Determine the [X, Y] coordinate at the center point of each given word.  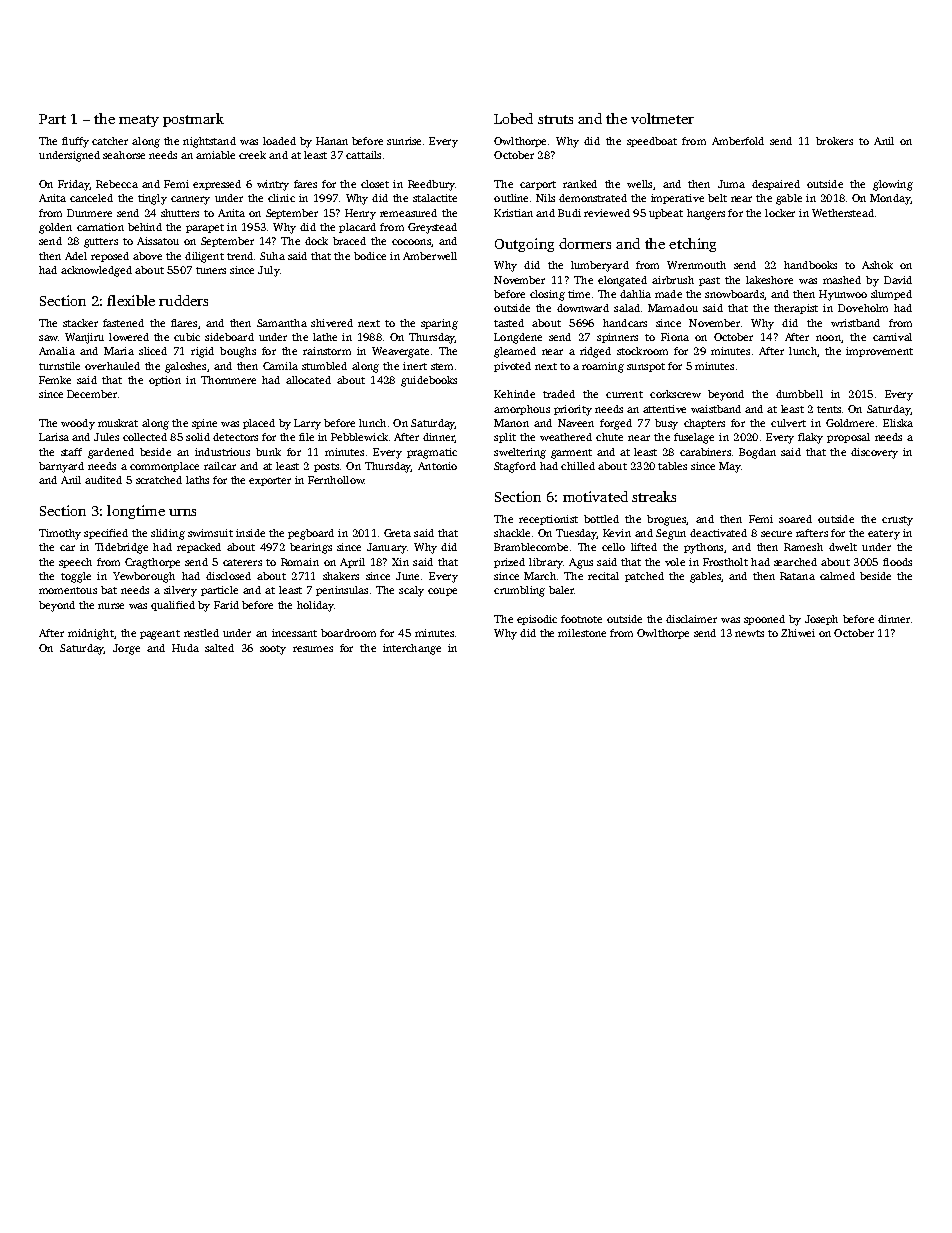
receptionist [548, 520]
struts [555, 119]
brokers [834, 141]
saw [48, 338]
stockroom [642, 351]
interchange [412, 649]
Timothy [60, 534]
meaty [139, 121]
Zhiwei [798, 633]
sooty [273, 650]
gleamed [515, 352]
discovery [874, 453]
